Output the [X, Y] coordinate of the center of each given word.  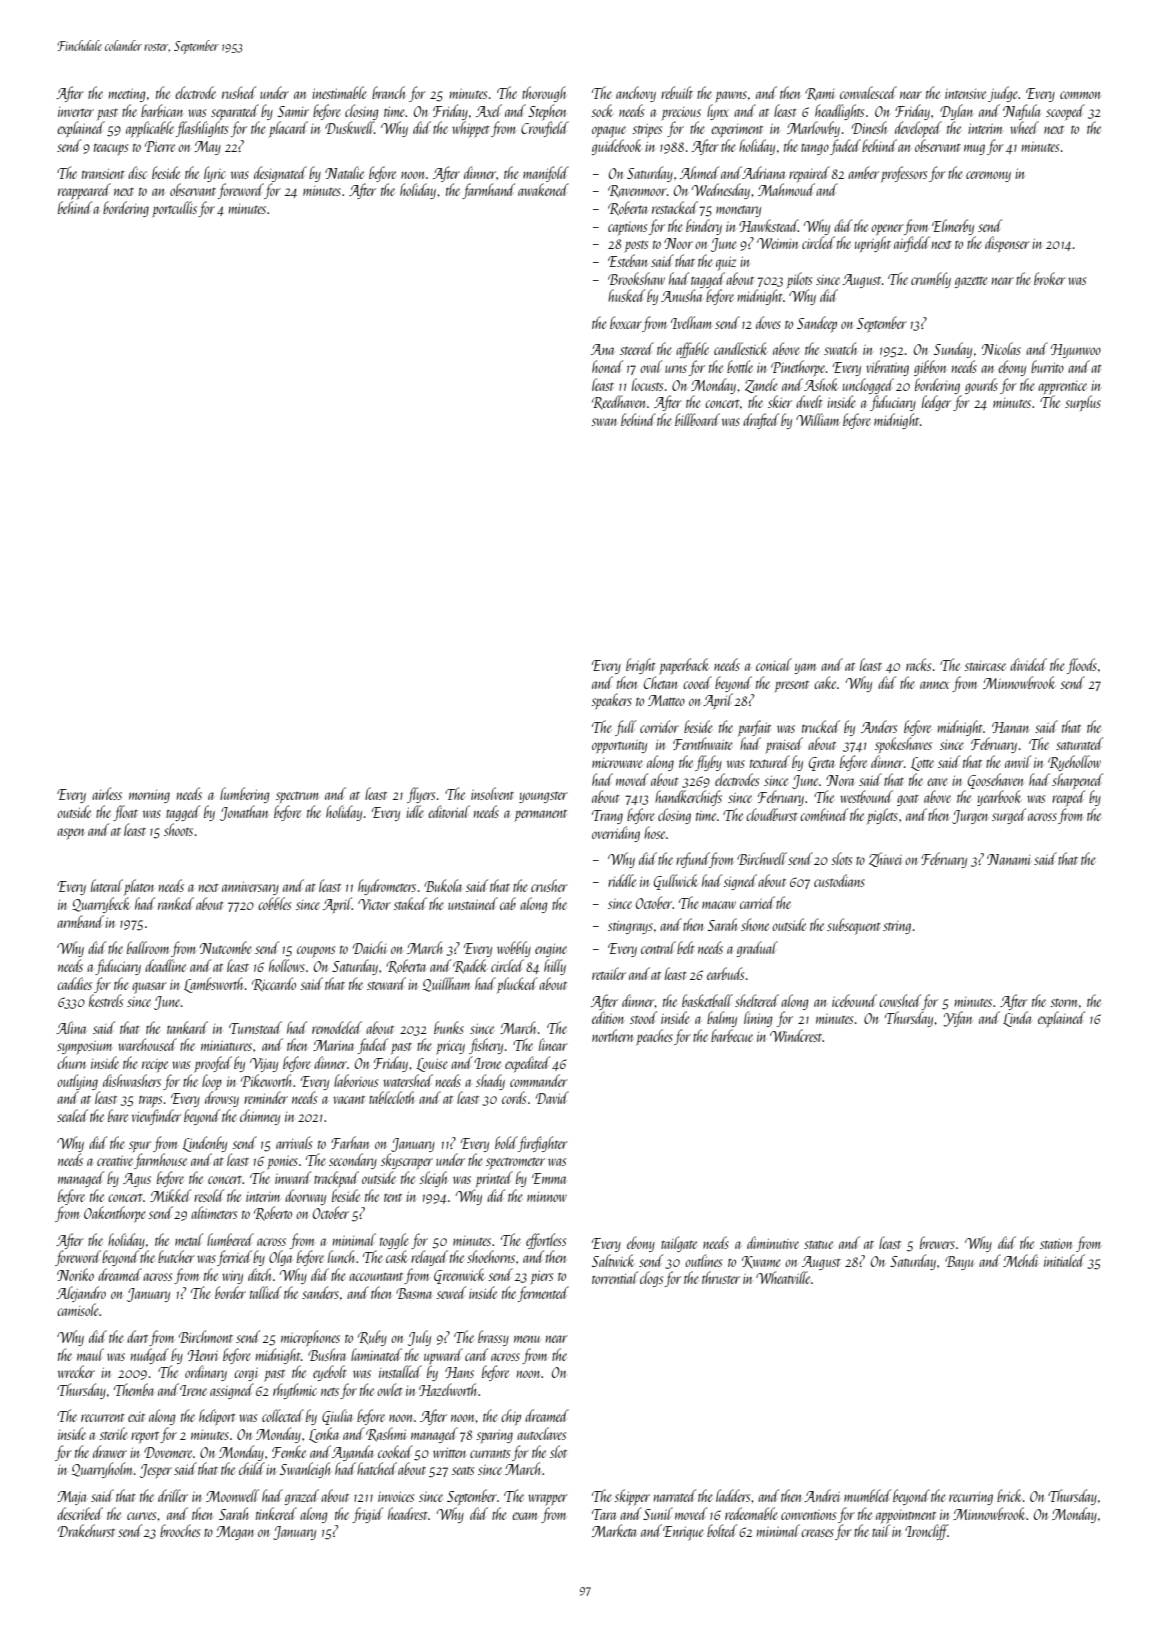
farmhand [488, 191]
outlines [703, 1260]
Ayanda [352, 1453]
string [897, 927]
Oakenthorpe [115, 1214]
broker [1050, 278]
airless [107, 793]
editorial [449, 811]
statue [818, 1245]
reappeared [84, 191]
